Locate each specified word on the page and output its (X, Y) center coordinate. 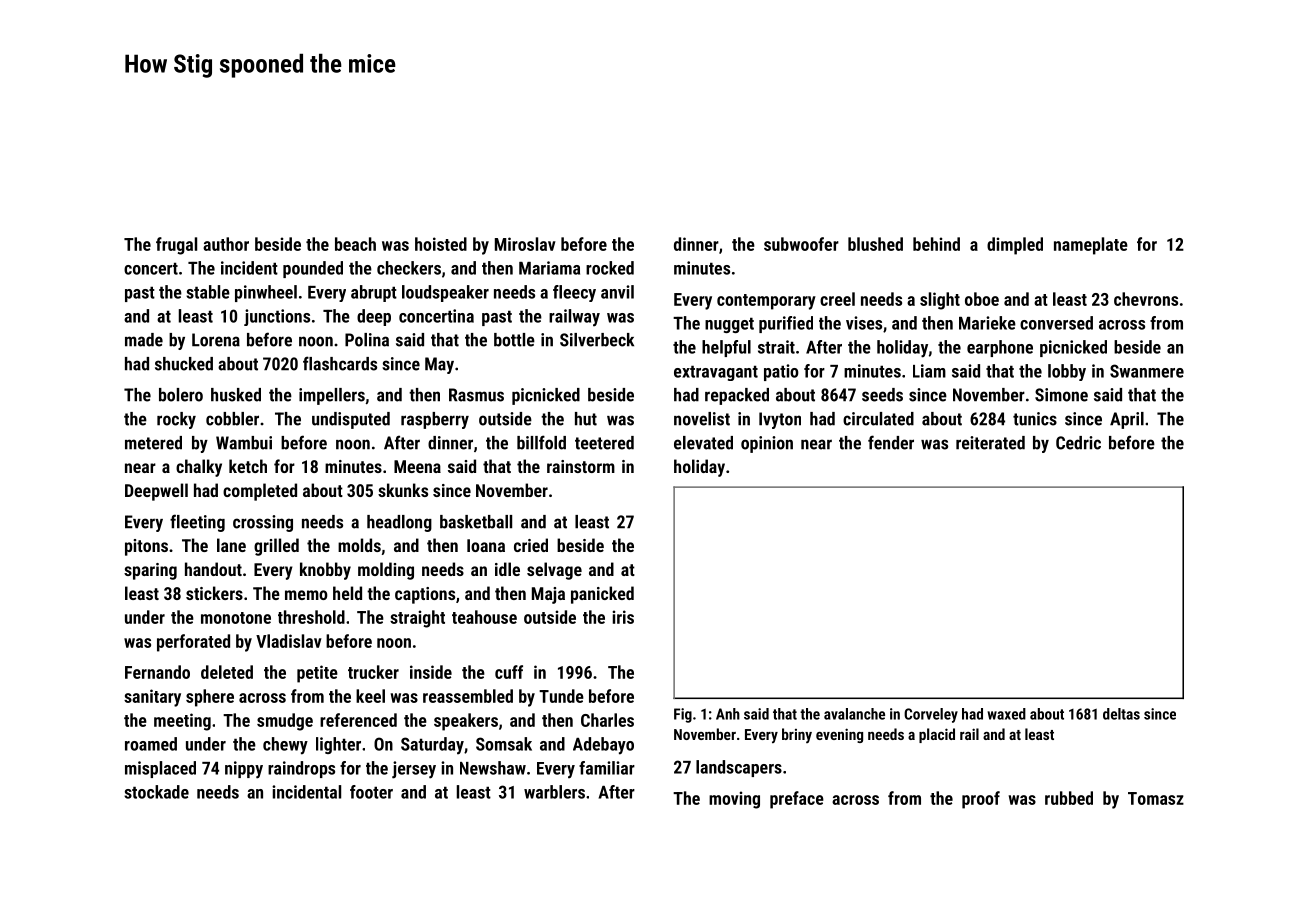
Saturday (432, 746)
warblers (554, 792)
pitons (146, 547)
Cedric (1078, 443)
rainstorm (581, 466)
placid (937, 735)
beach (355, 244)
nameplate (1091, 246)
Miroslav (525, 244)
